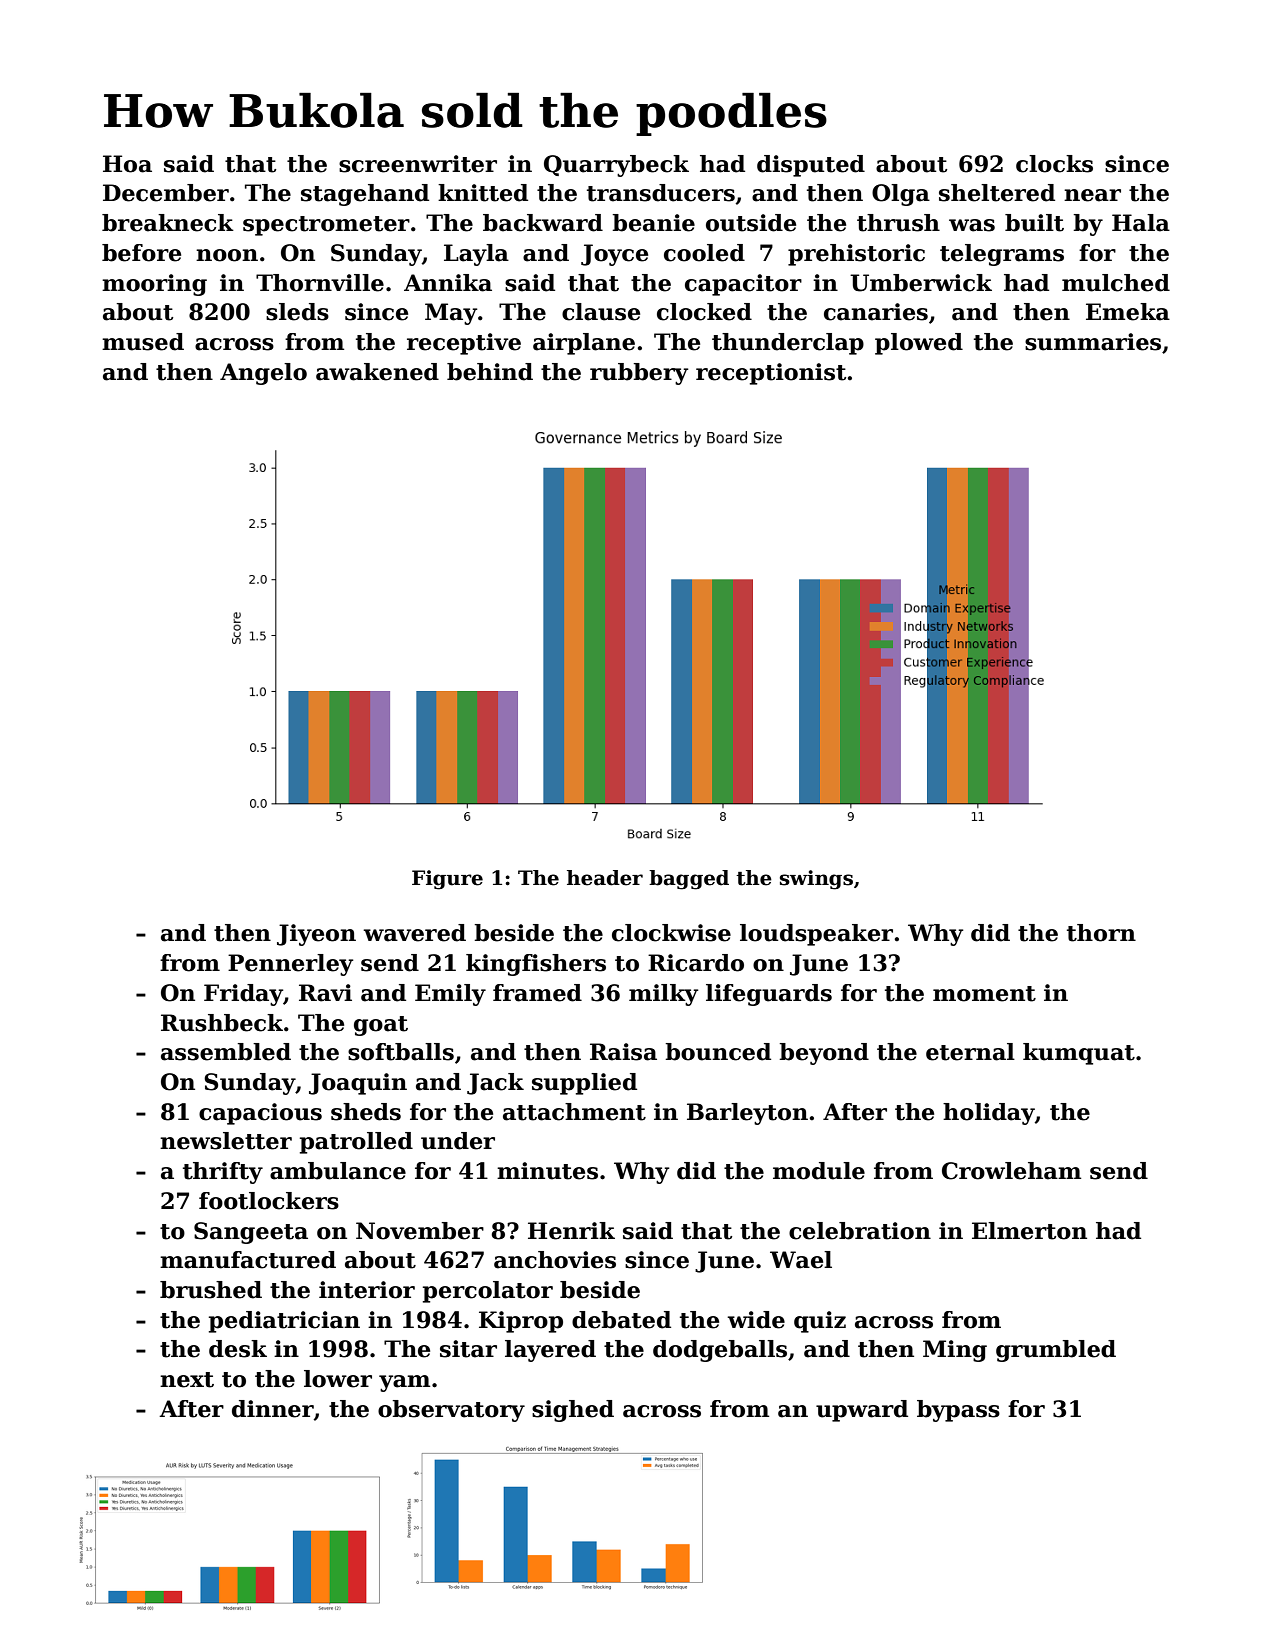 This screenshot has height=1646, width=1272. What do you see at coordinates (919, 344) in the screenshot?
I see `plowed` at bounding box center [919, 344].
